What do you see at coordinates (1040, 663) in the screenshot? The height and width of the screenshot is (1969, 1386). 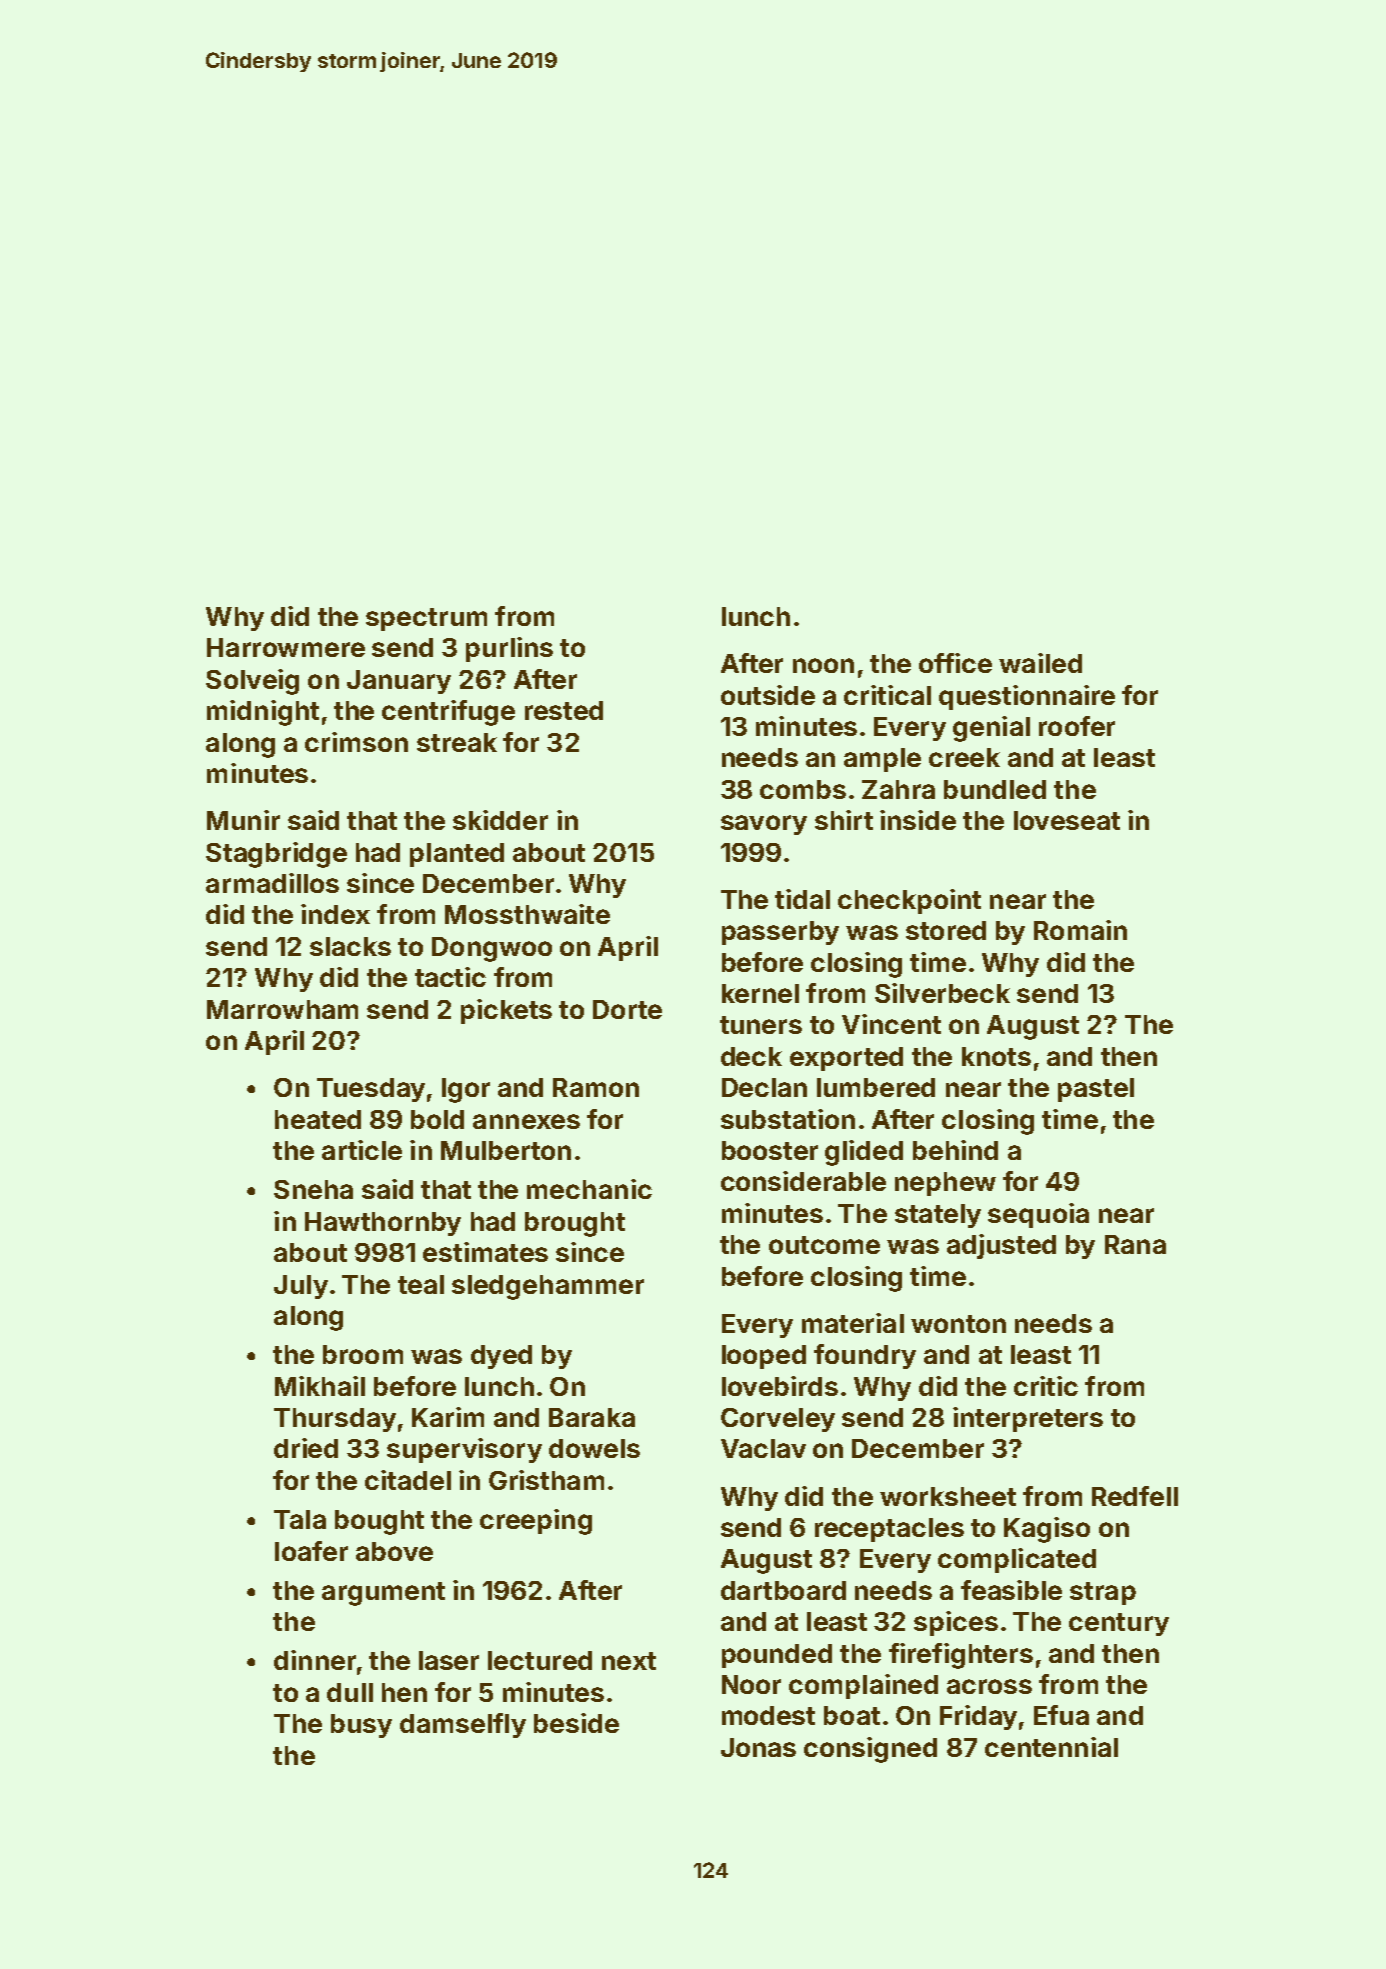 I see `wailed` at bounding box center [1040, 663].
